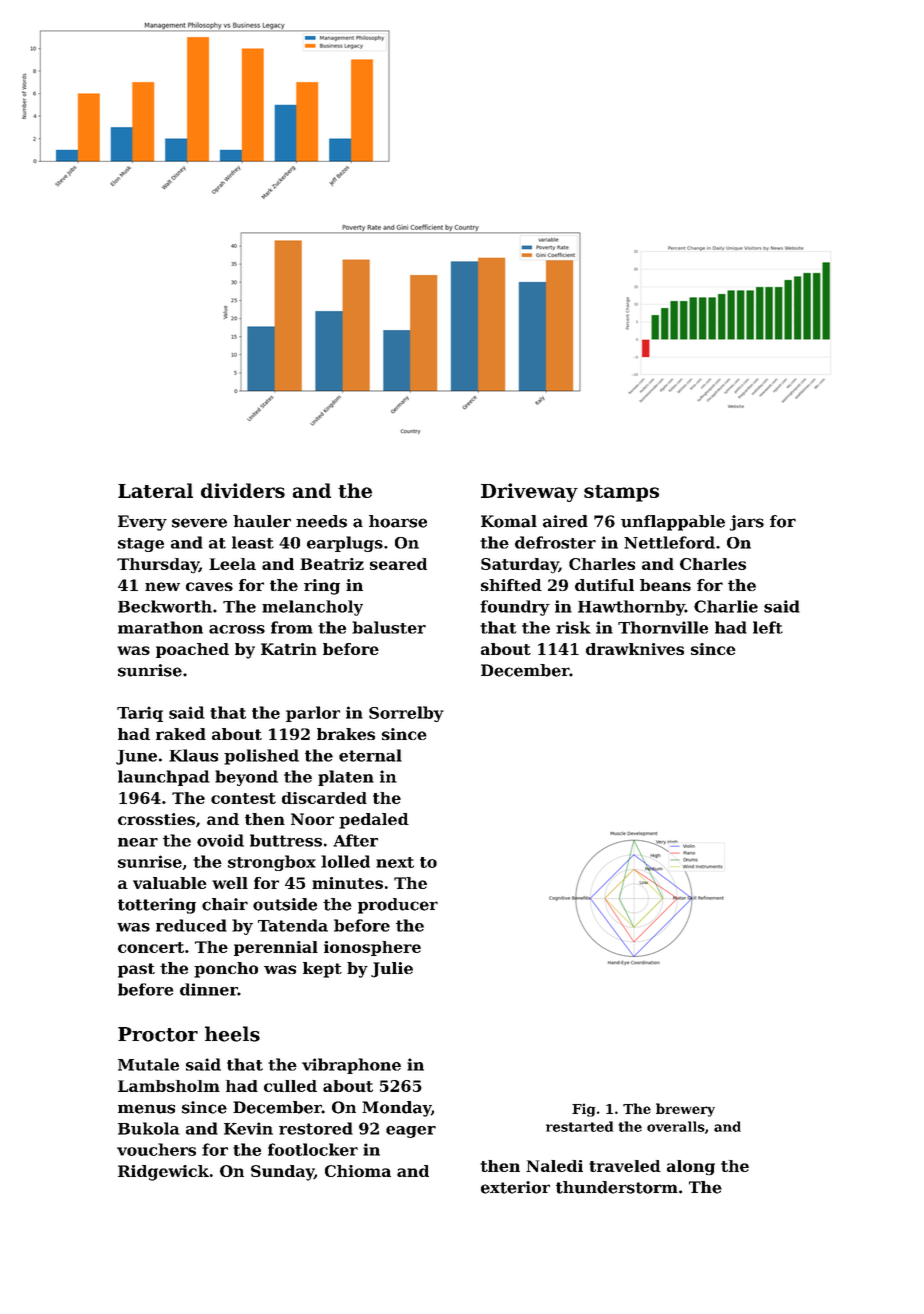  What do you see at coordinates (290, 1086) in the image?
I see `culled` at bounding box center [290, 1086].
